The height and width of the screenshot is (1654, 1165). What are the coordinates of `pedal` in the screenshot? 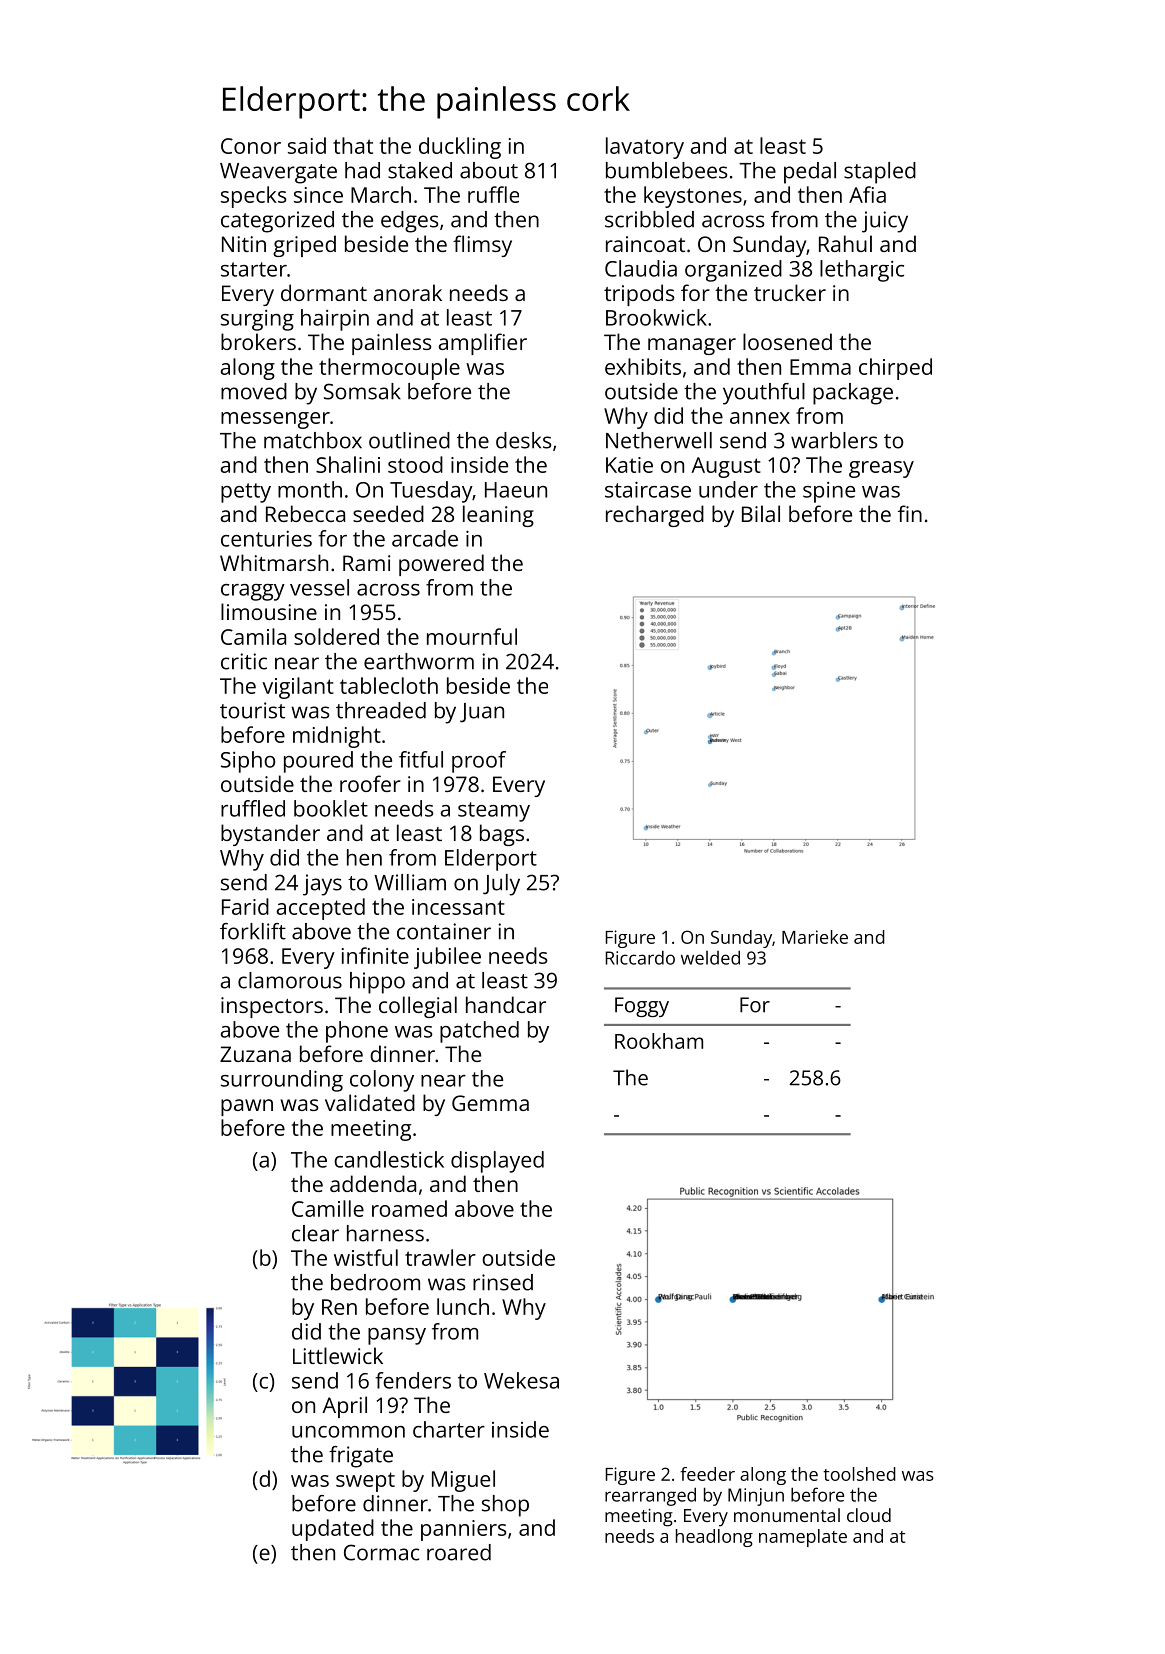 It's located at (810, 173).
